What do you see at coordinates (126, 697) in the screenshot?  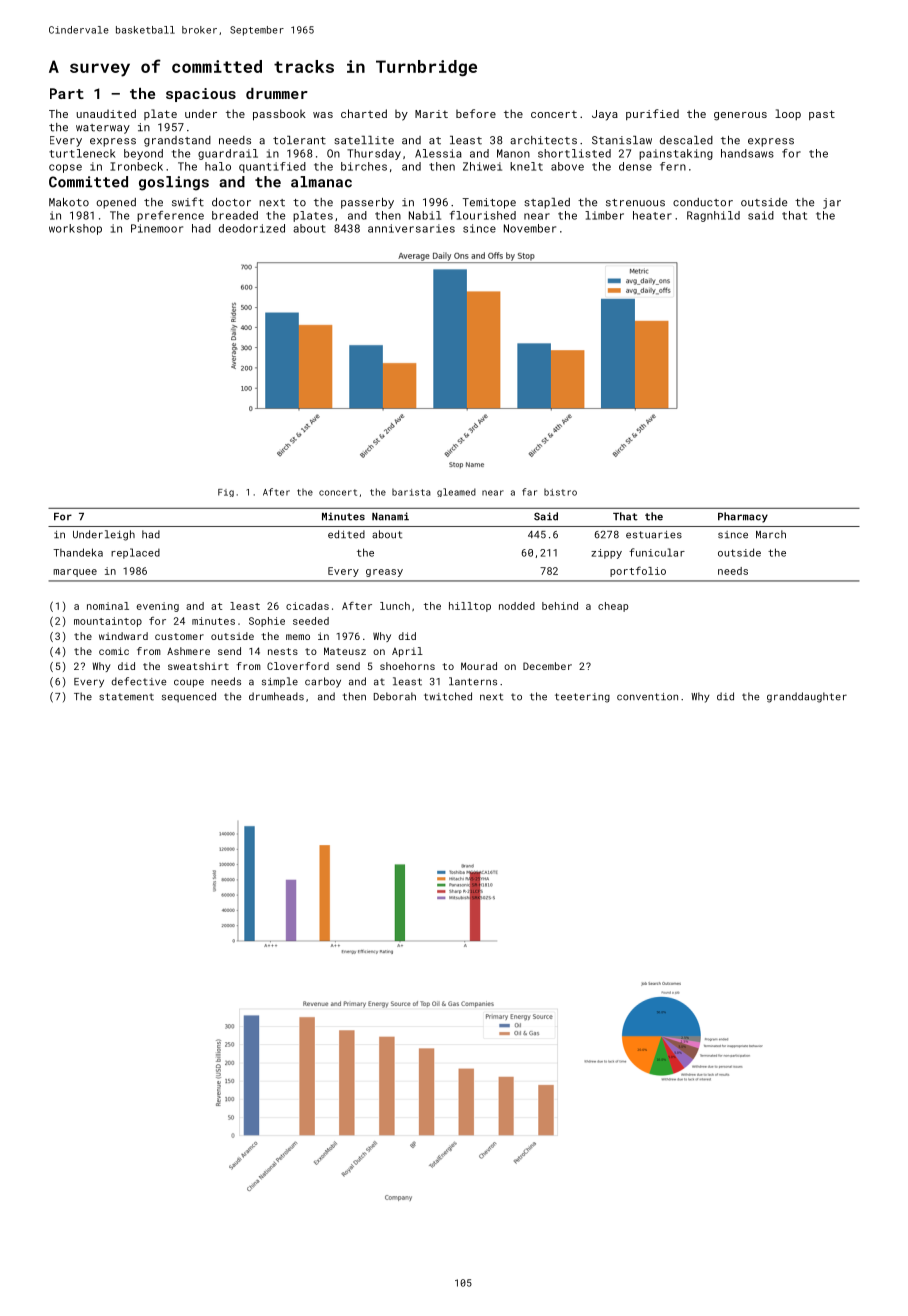 I see `statement` at bounding box center [126, 697].
